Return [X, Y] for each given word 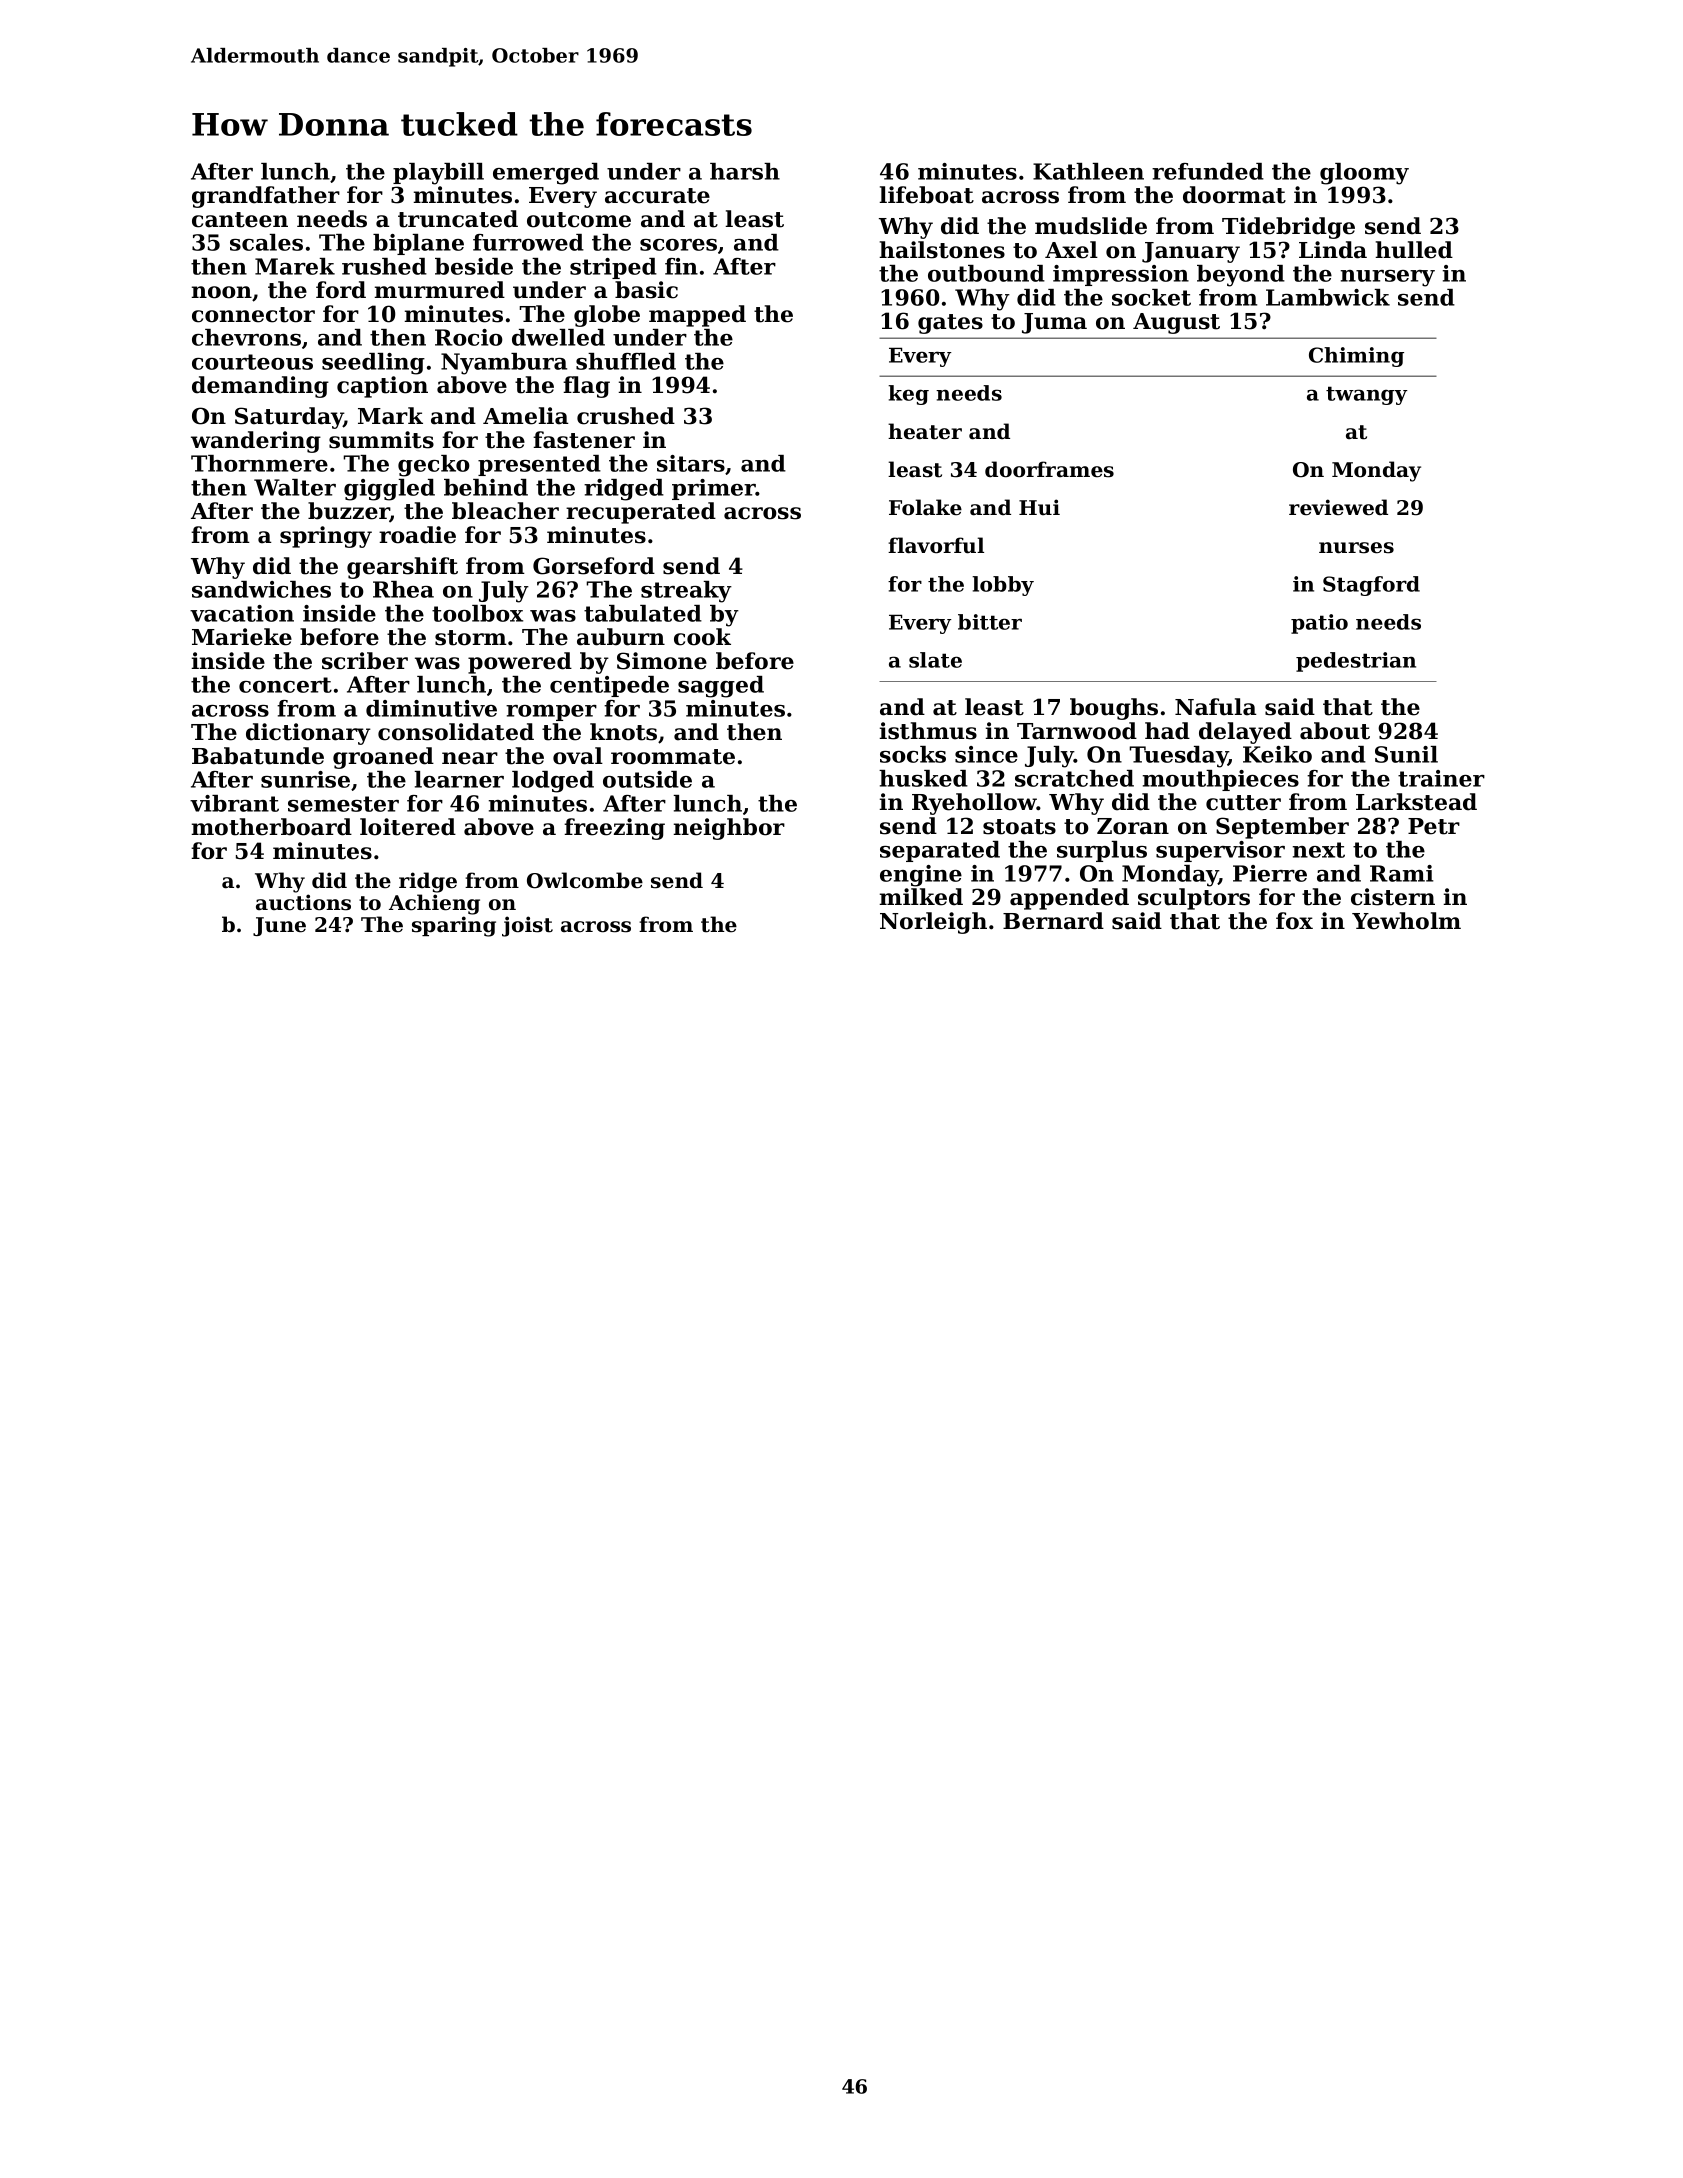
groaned [383, 758]
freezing [614, 829]
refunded [1208, 171]
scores [678, 245]
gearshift [402, 568]
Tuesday [1178, 757]
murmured [439, 290]
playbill [438, 174]
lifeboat [926, 195]
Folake [925, 507]
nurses [1356, 548]
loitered [408, 827]
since [986, 754]
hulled [1414, 250]
